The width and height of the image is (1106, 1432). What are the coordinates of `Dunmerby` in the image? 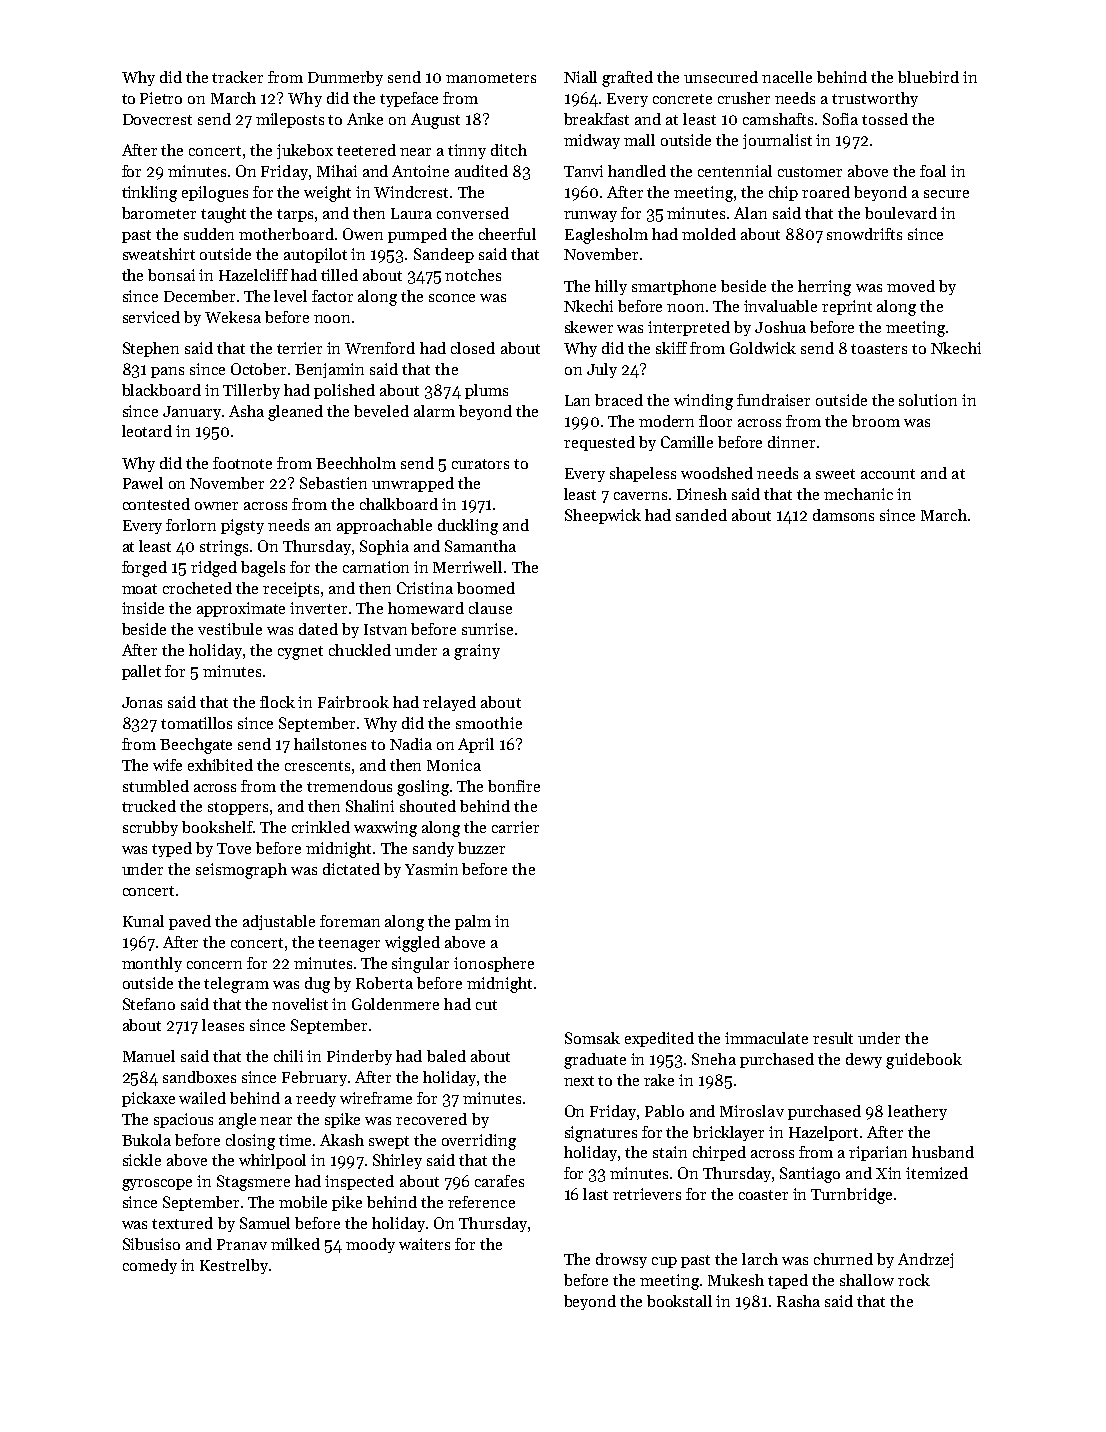 It's located at (345, 78).
